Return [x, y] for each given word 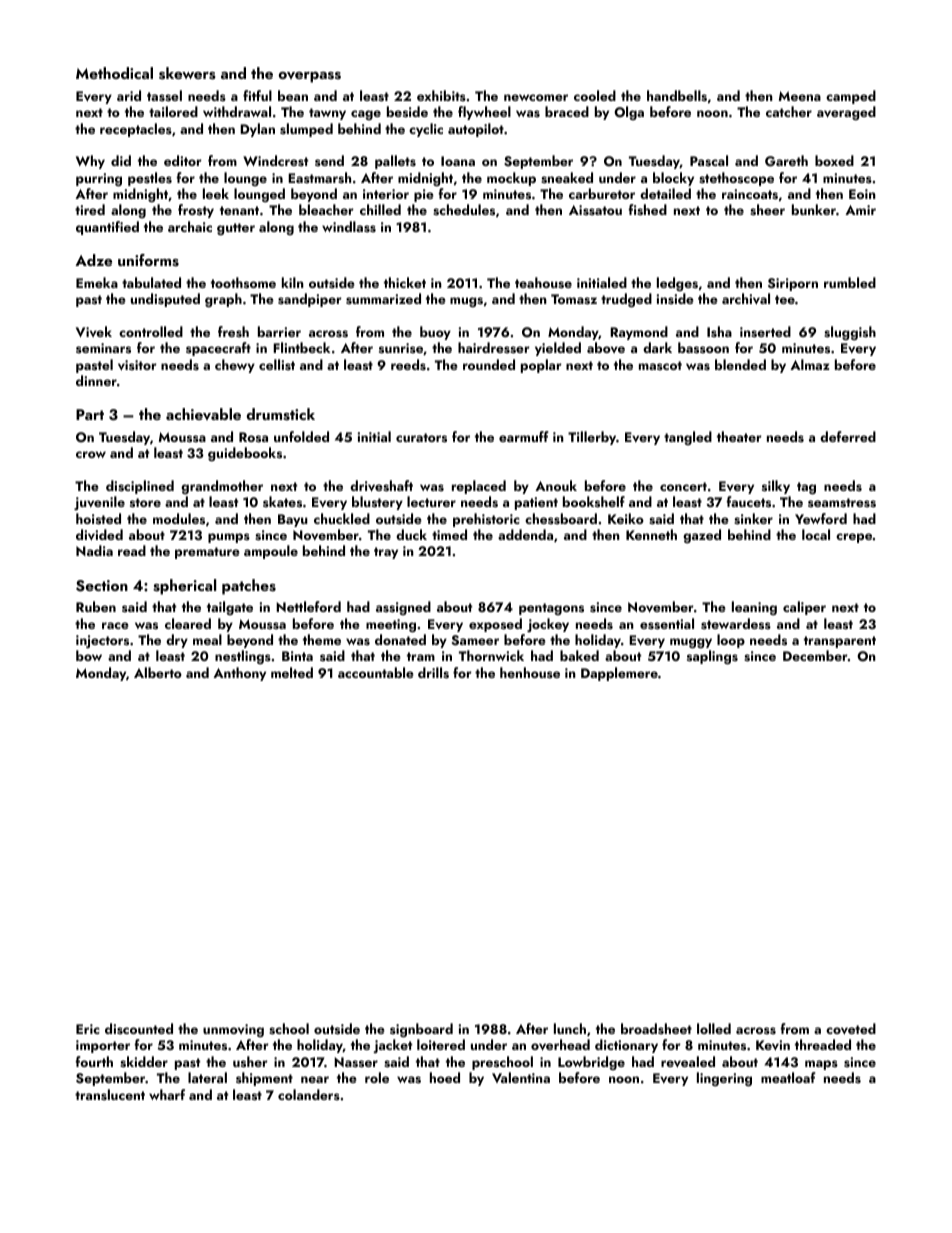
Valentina [521, 1077]
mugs [466, 302]
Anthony [239, 674]
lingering [724, 1079]
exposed [495, 625]
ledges [677, 284]
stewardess [736, 623]
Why [90, 162]
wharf [167, 1094]
